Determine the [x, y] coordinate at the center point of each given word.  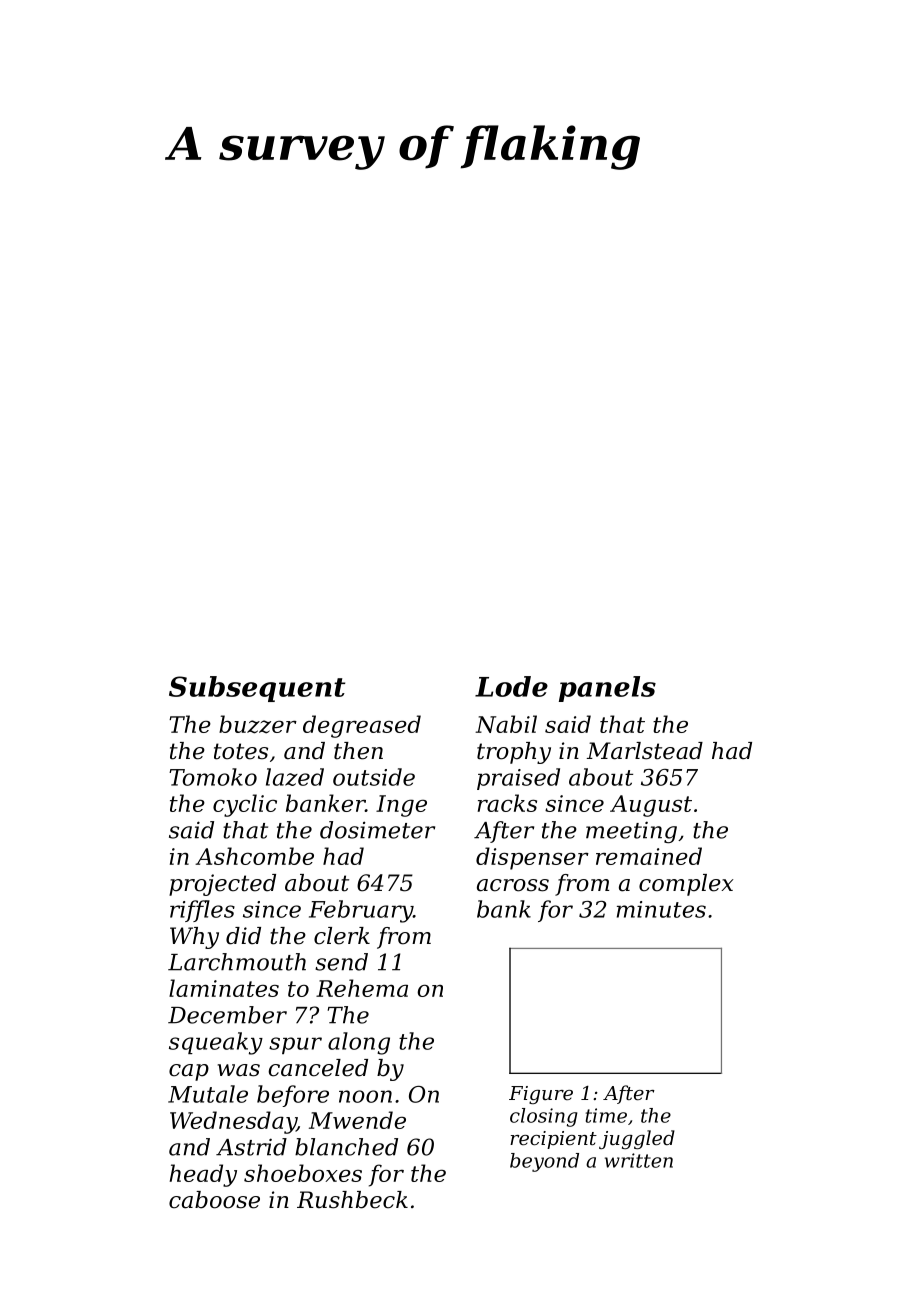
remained [649, 856]
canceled [318, 1068]
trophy [514, 753]
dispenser [532, 858]
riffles [202, 911]
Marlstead [645, 751]
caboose [214, 1200]
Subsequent [257, 689]
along [359, 1043]
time [606, 1115]
